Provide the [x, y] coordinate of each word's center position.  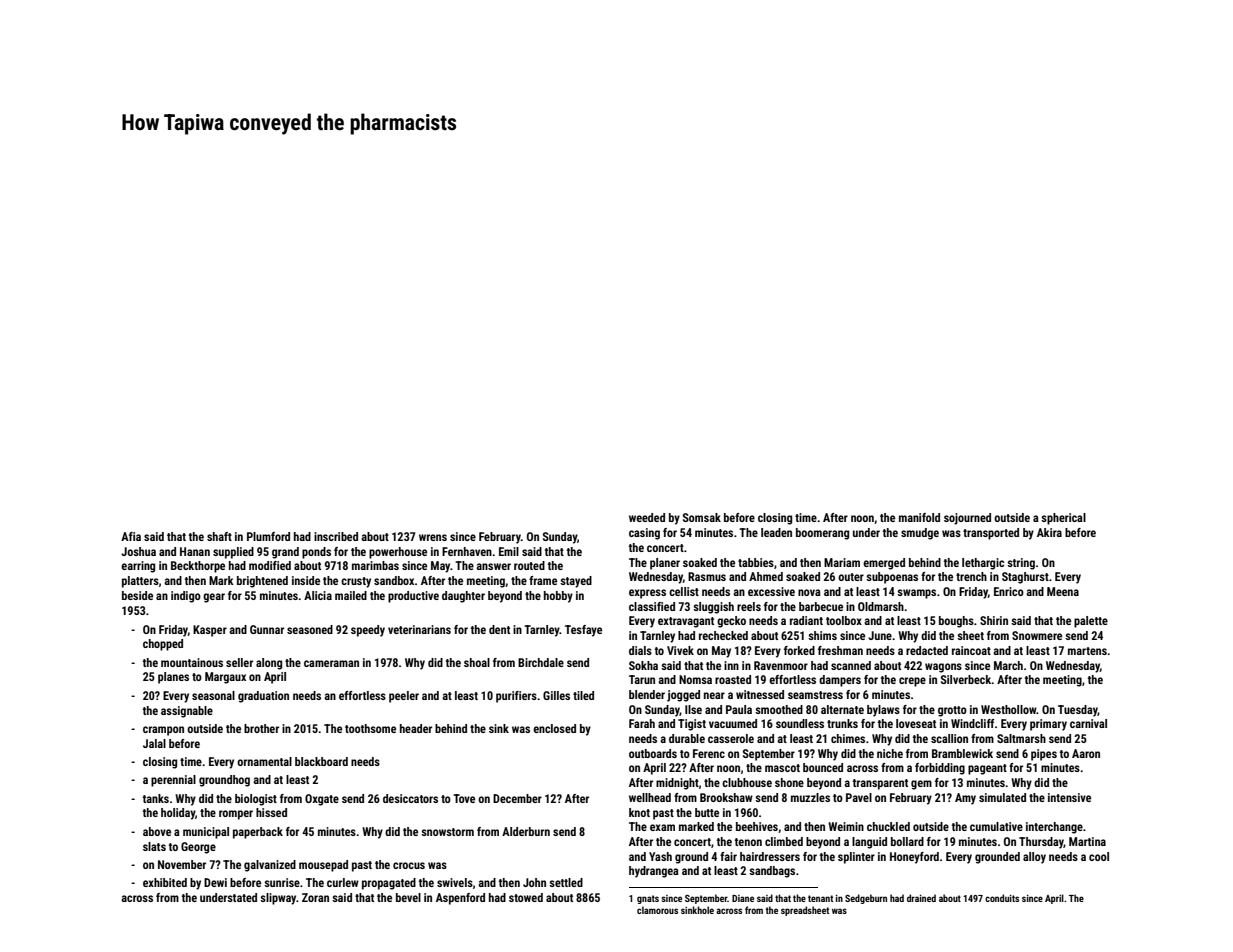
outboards [653, 753]
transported [991, 534]
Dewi [215, 882]
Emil [509, 551]
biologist [256, 800]
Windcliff [973, 723]
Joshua [138, 551]
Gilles [556, 695]
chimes [848, 738]
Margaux [225, 678]
